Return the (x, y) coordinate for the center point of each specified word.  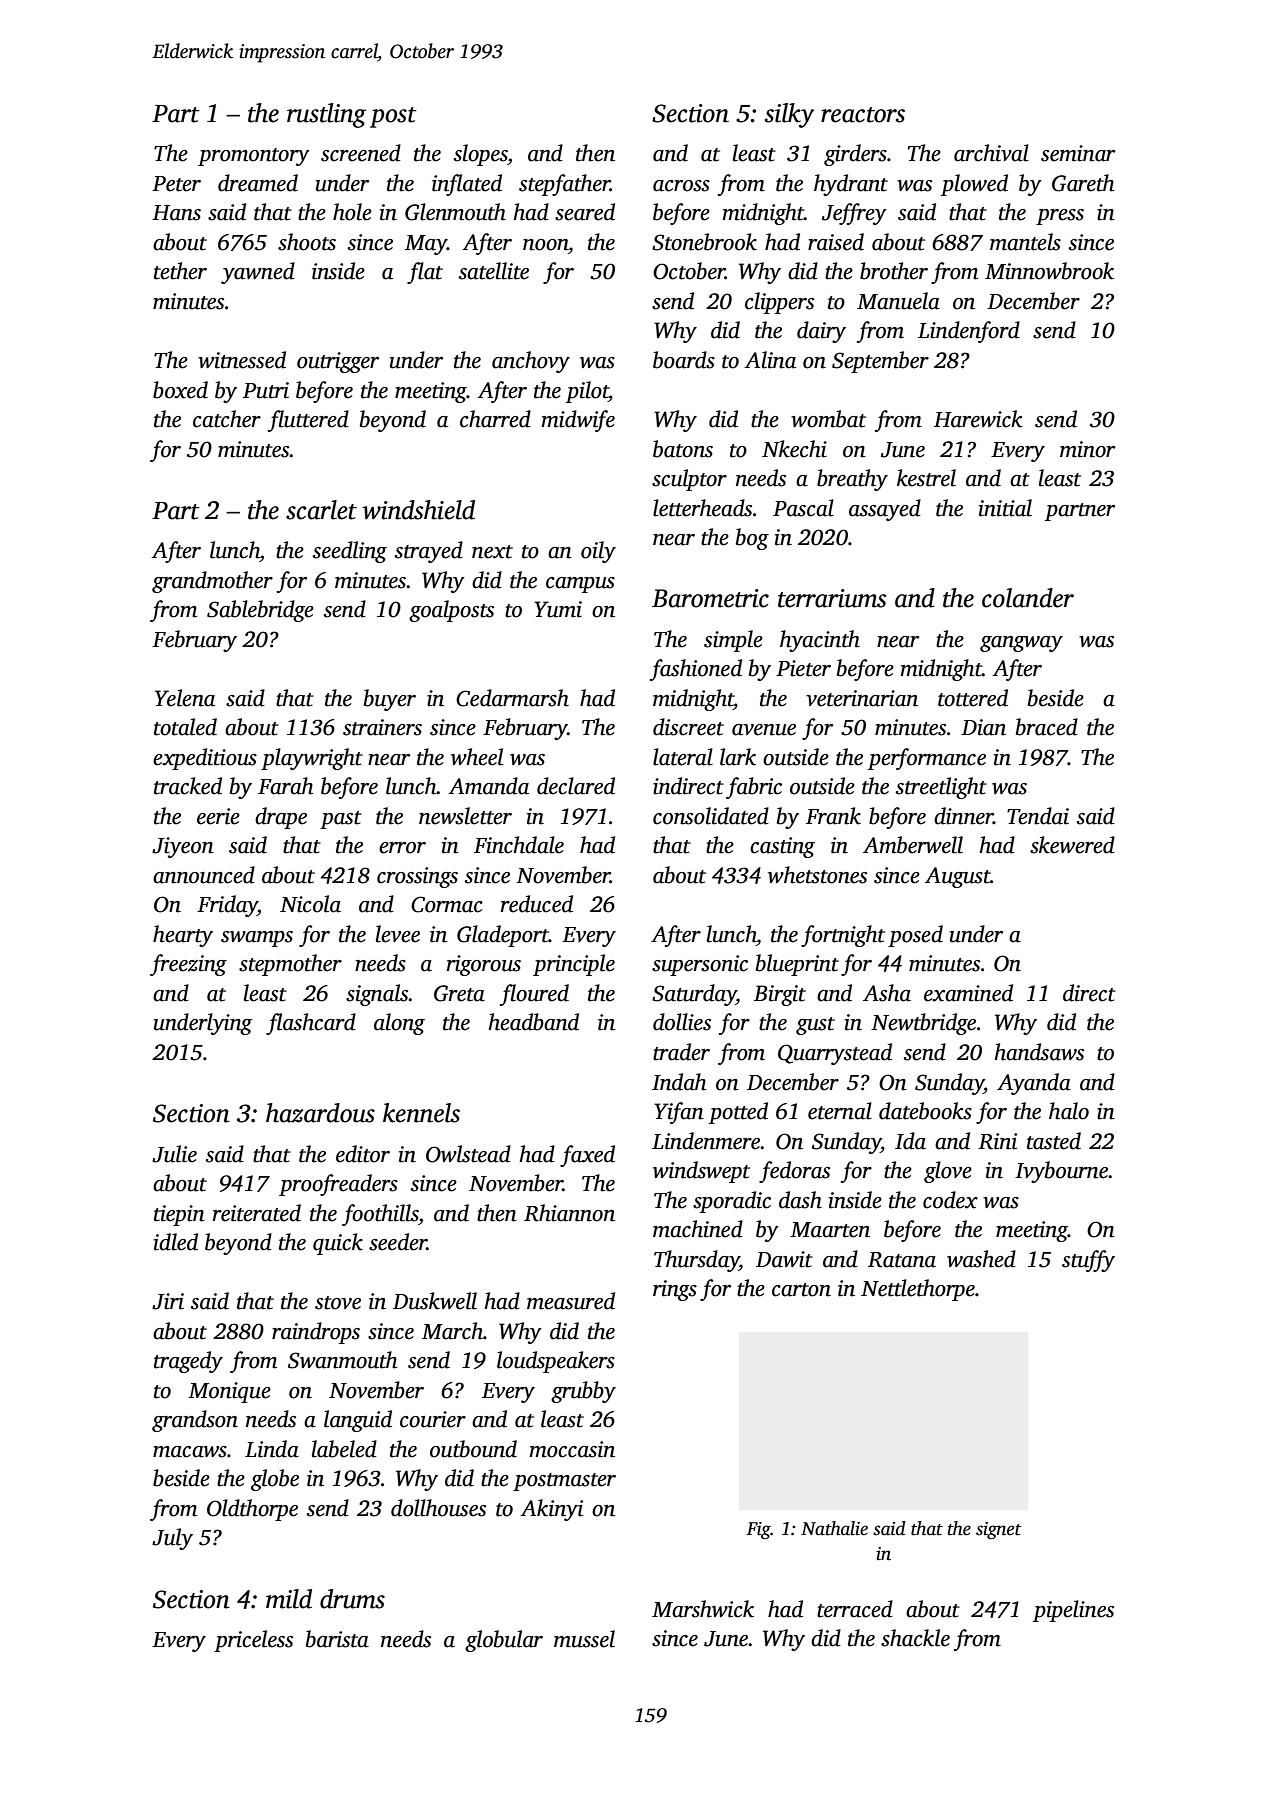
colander (1028, 598)
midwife (578, 421)
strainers (382, 727)
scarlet (321, 510)
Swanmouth (342, 1360)
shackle (915, 1638)
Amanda (488, 786)
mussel (584, 1639)
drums (352, 1599)
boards (684, 360)
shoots (307, 242)
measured (571, 1301)
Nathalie (834, 1528)
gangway (1021, 644)
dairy (821, 332)
